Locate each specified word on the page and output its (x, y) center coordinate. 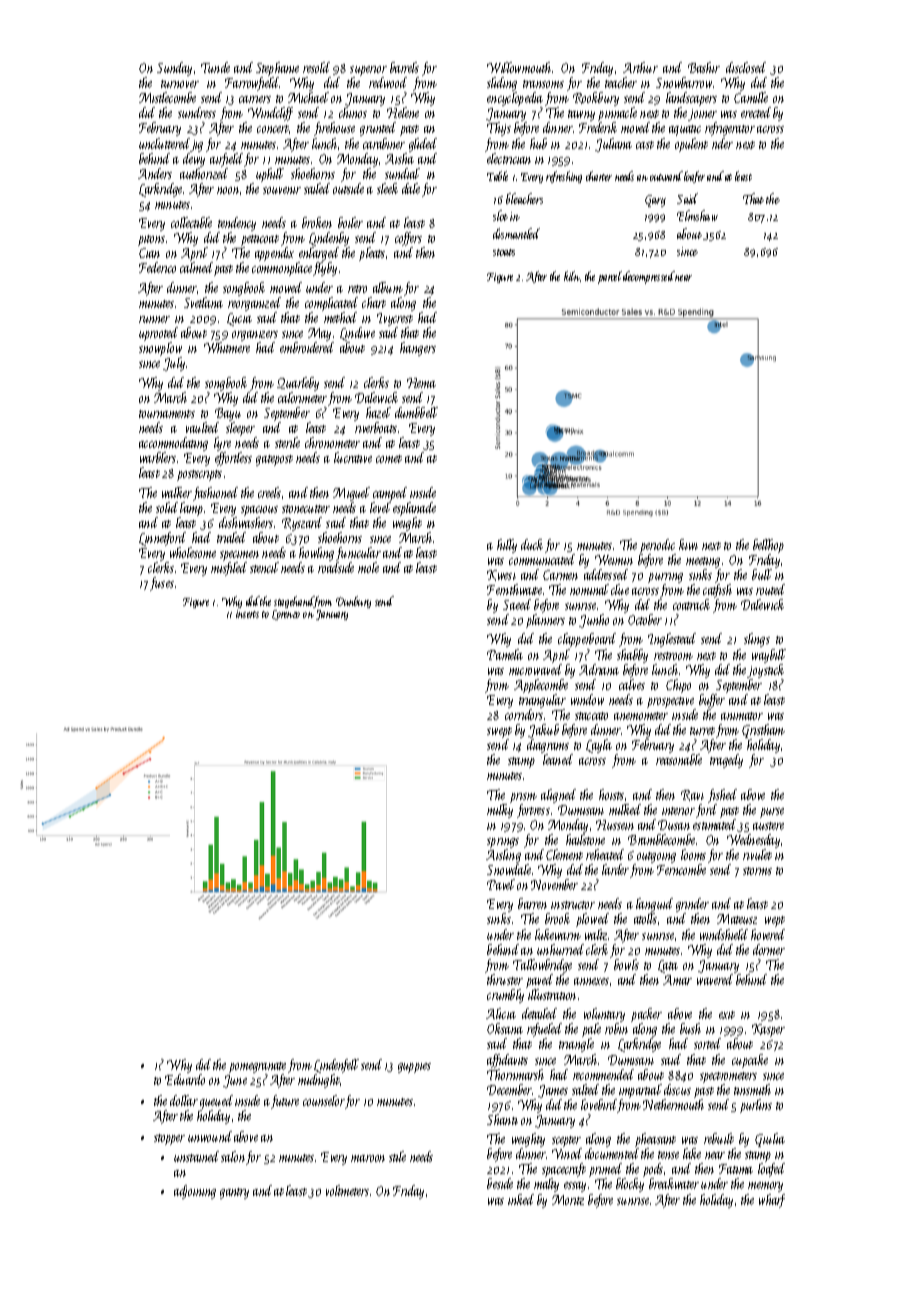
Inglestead (672, 640)
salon (233, 1156)
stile (397, 1156)
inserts (247, 614)
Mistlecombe (167, 97)
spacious (259, 511)
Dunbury (353, 602)
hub (538, 143)
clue (620, 589)
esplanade (414, 509)
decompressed (649, 277)
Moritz (568, 1200)
